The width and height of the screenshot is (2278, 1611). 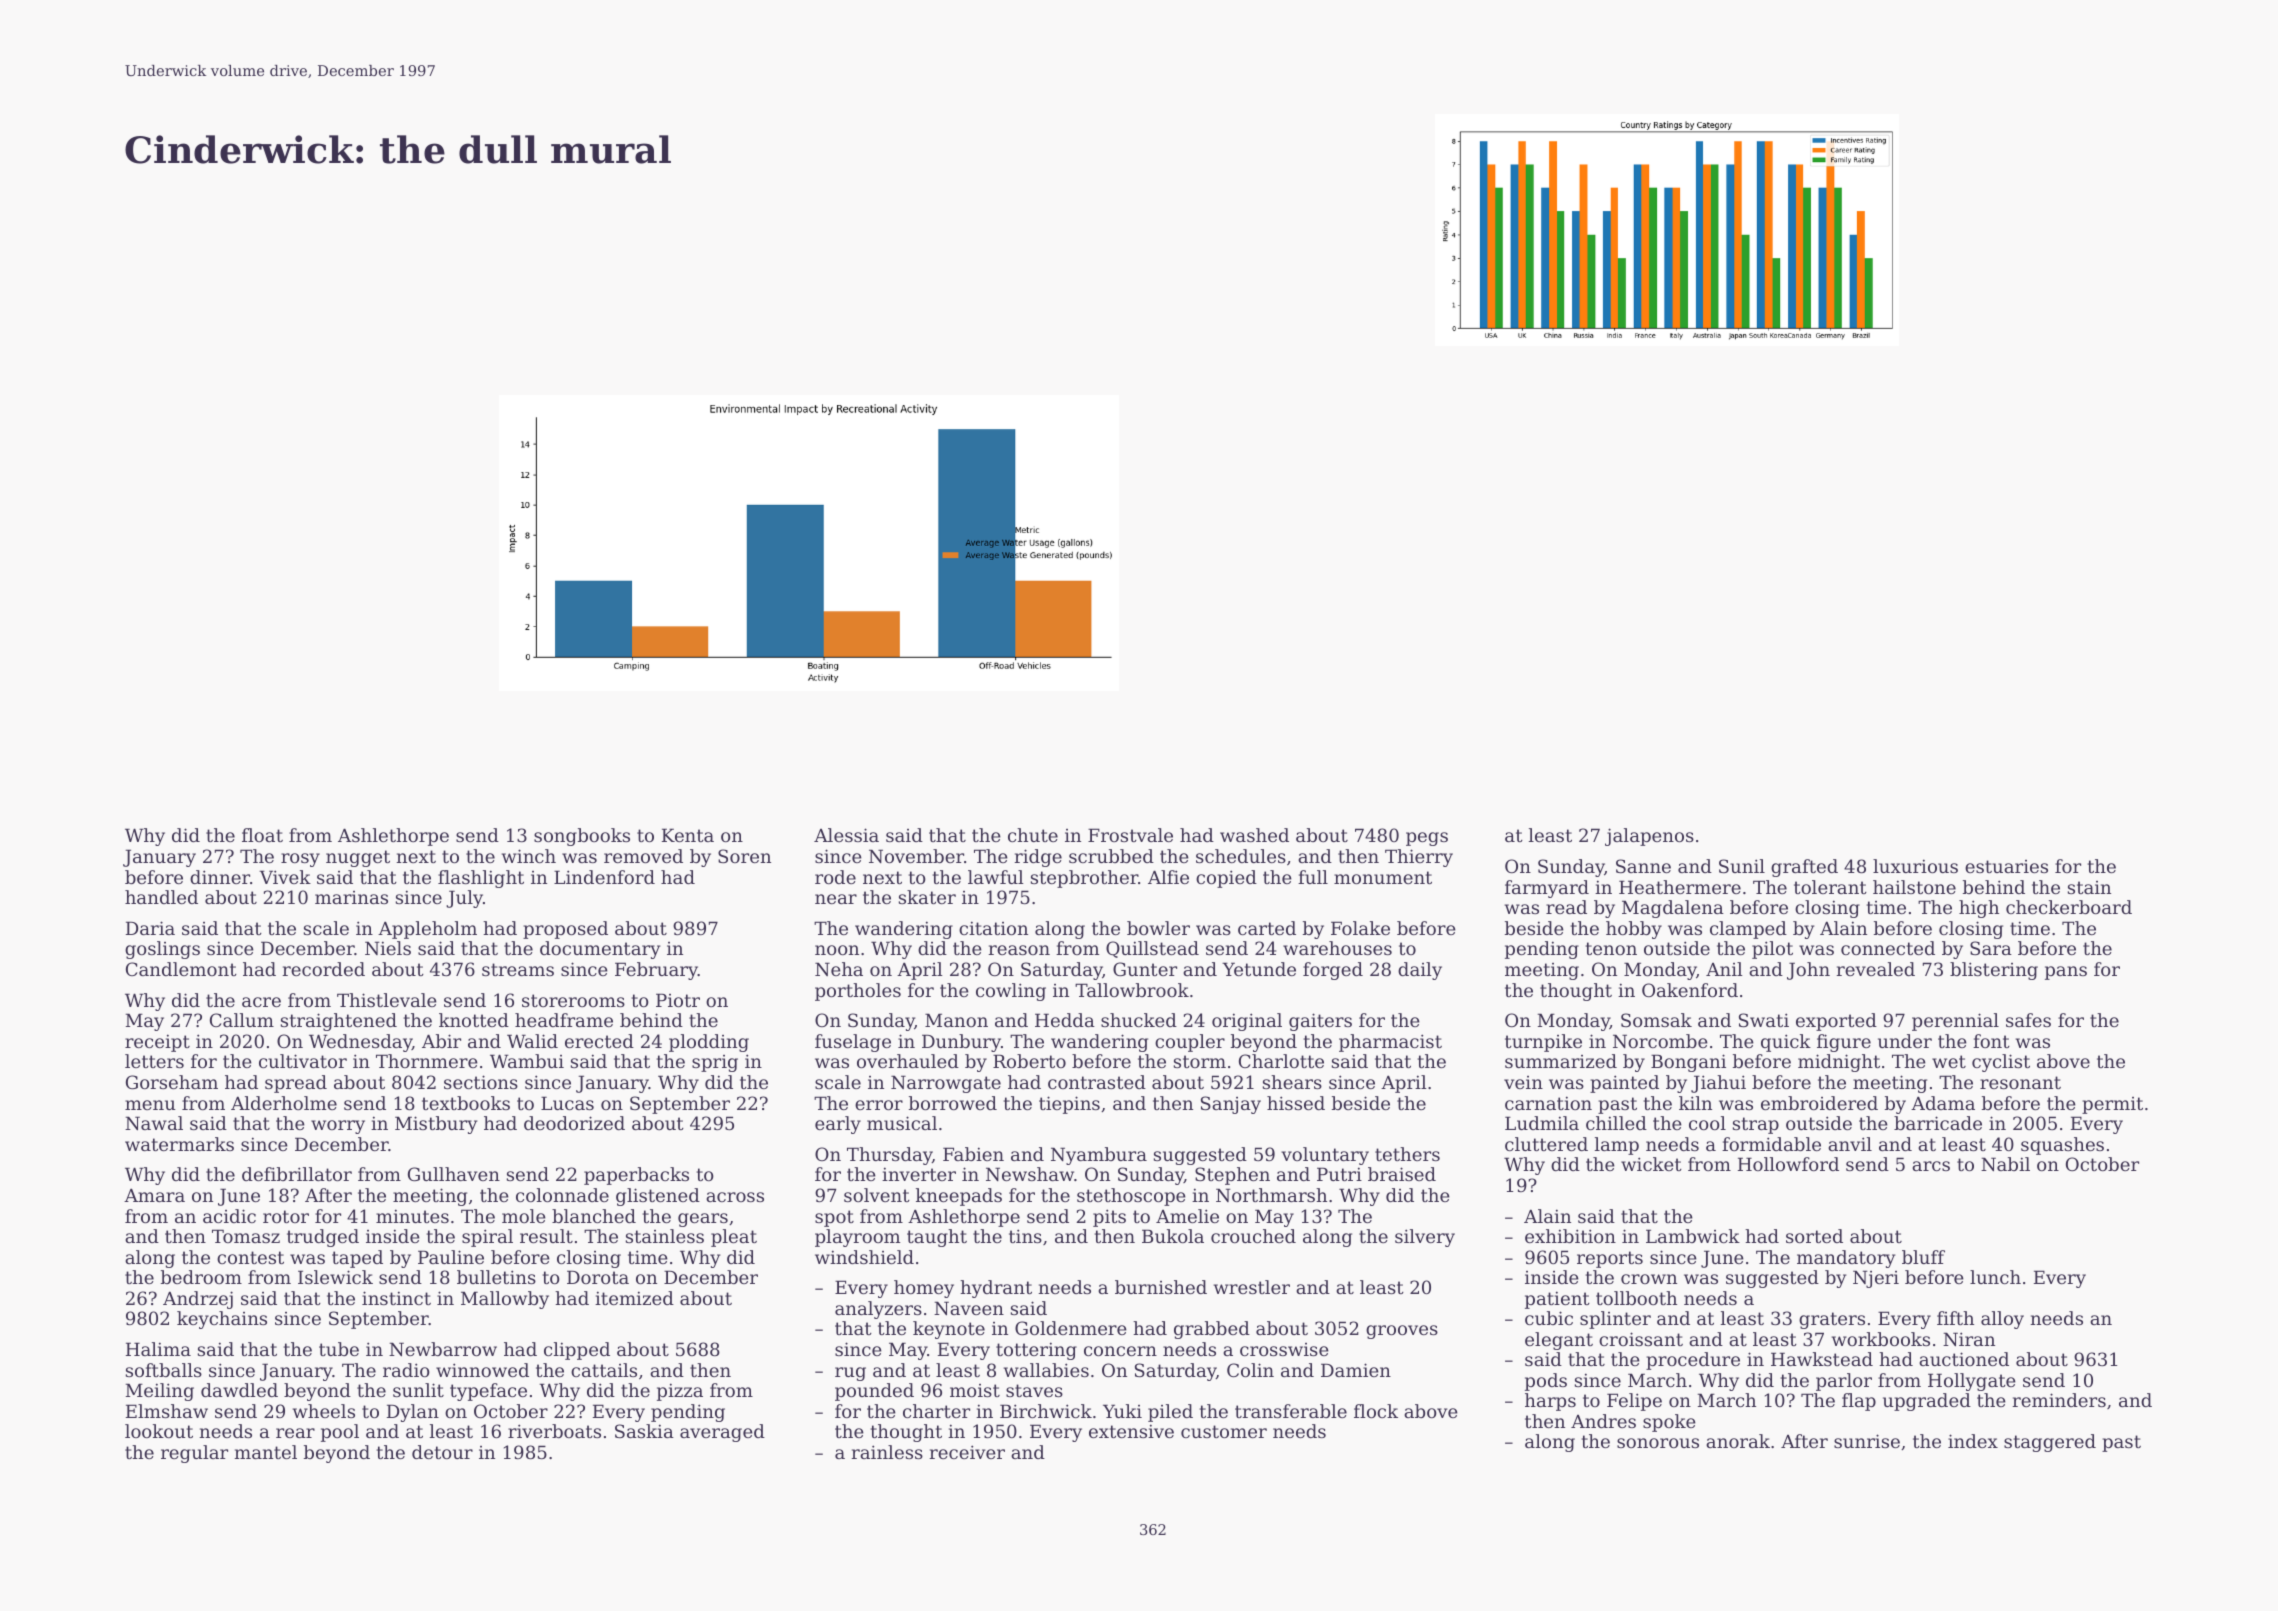 I want to click on Lindenford, so click(x=604, y=877).
